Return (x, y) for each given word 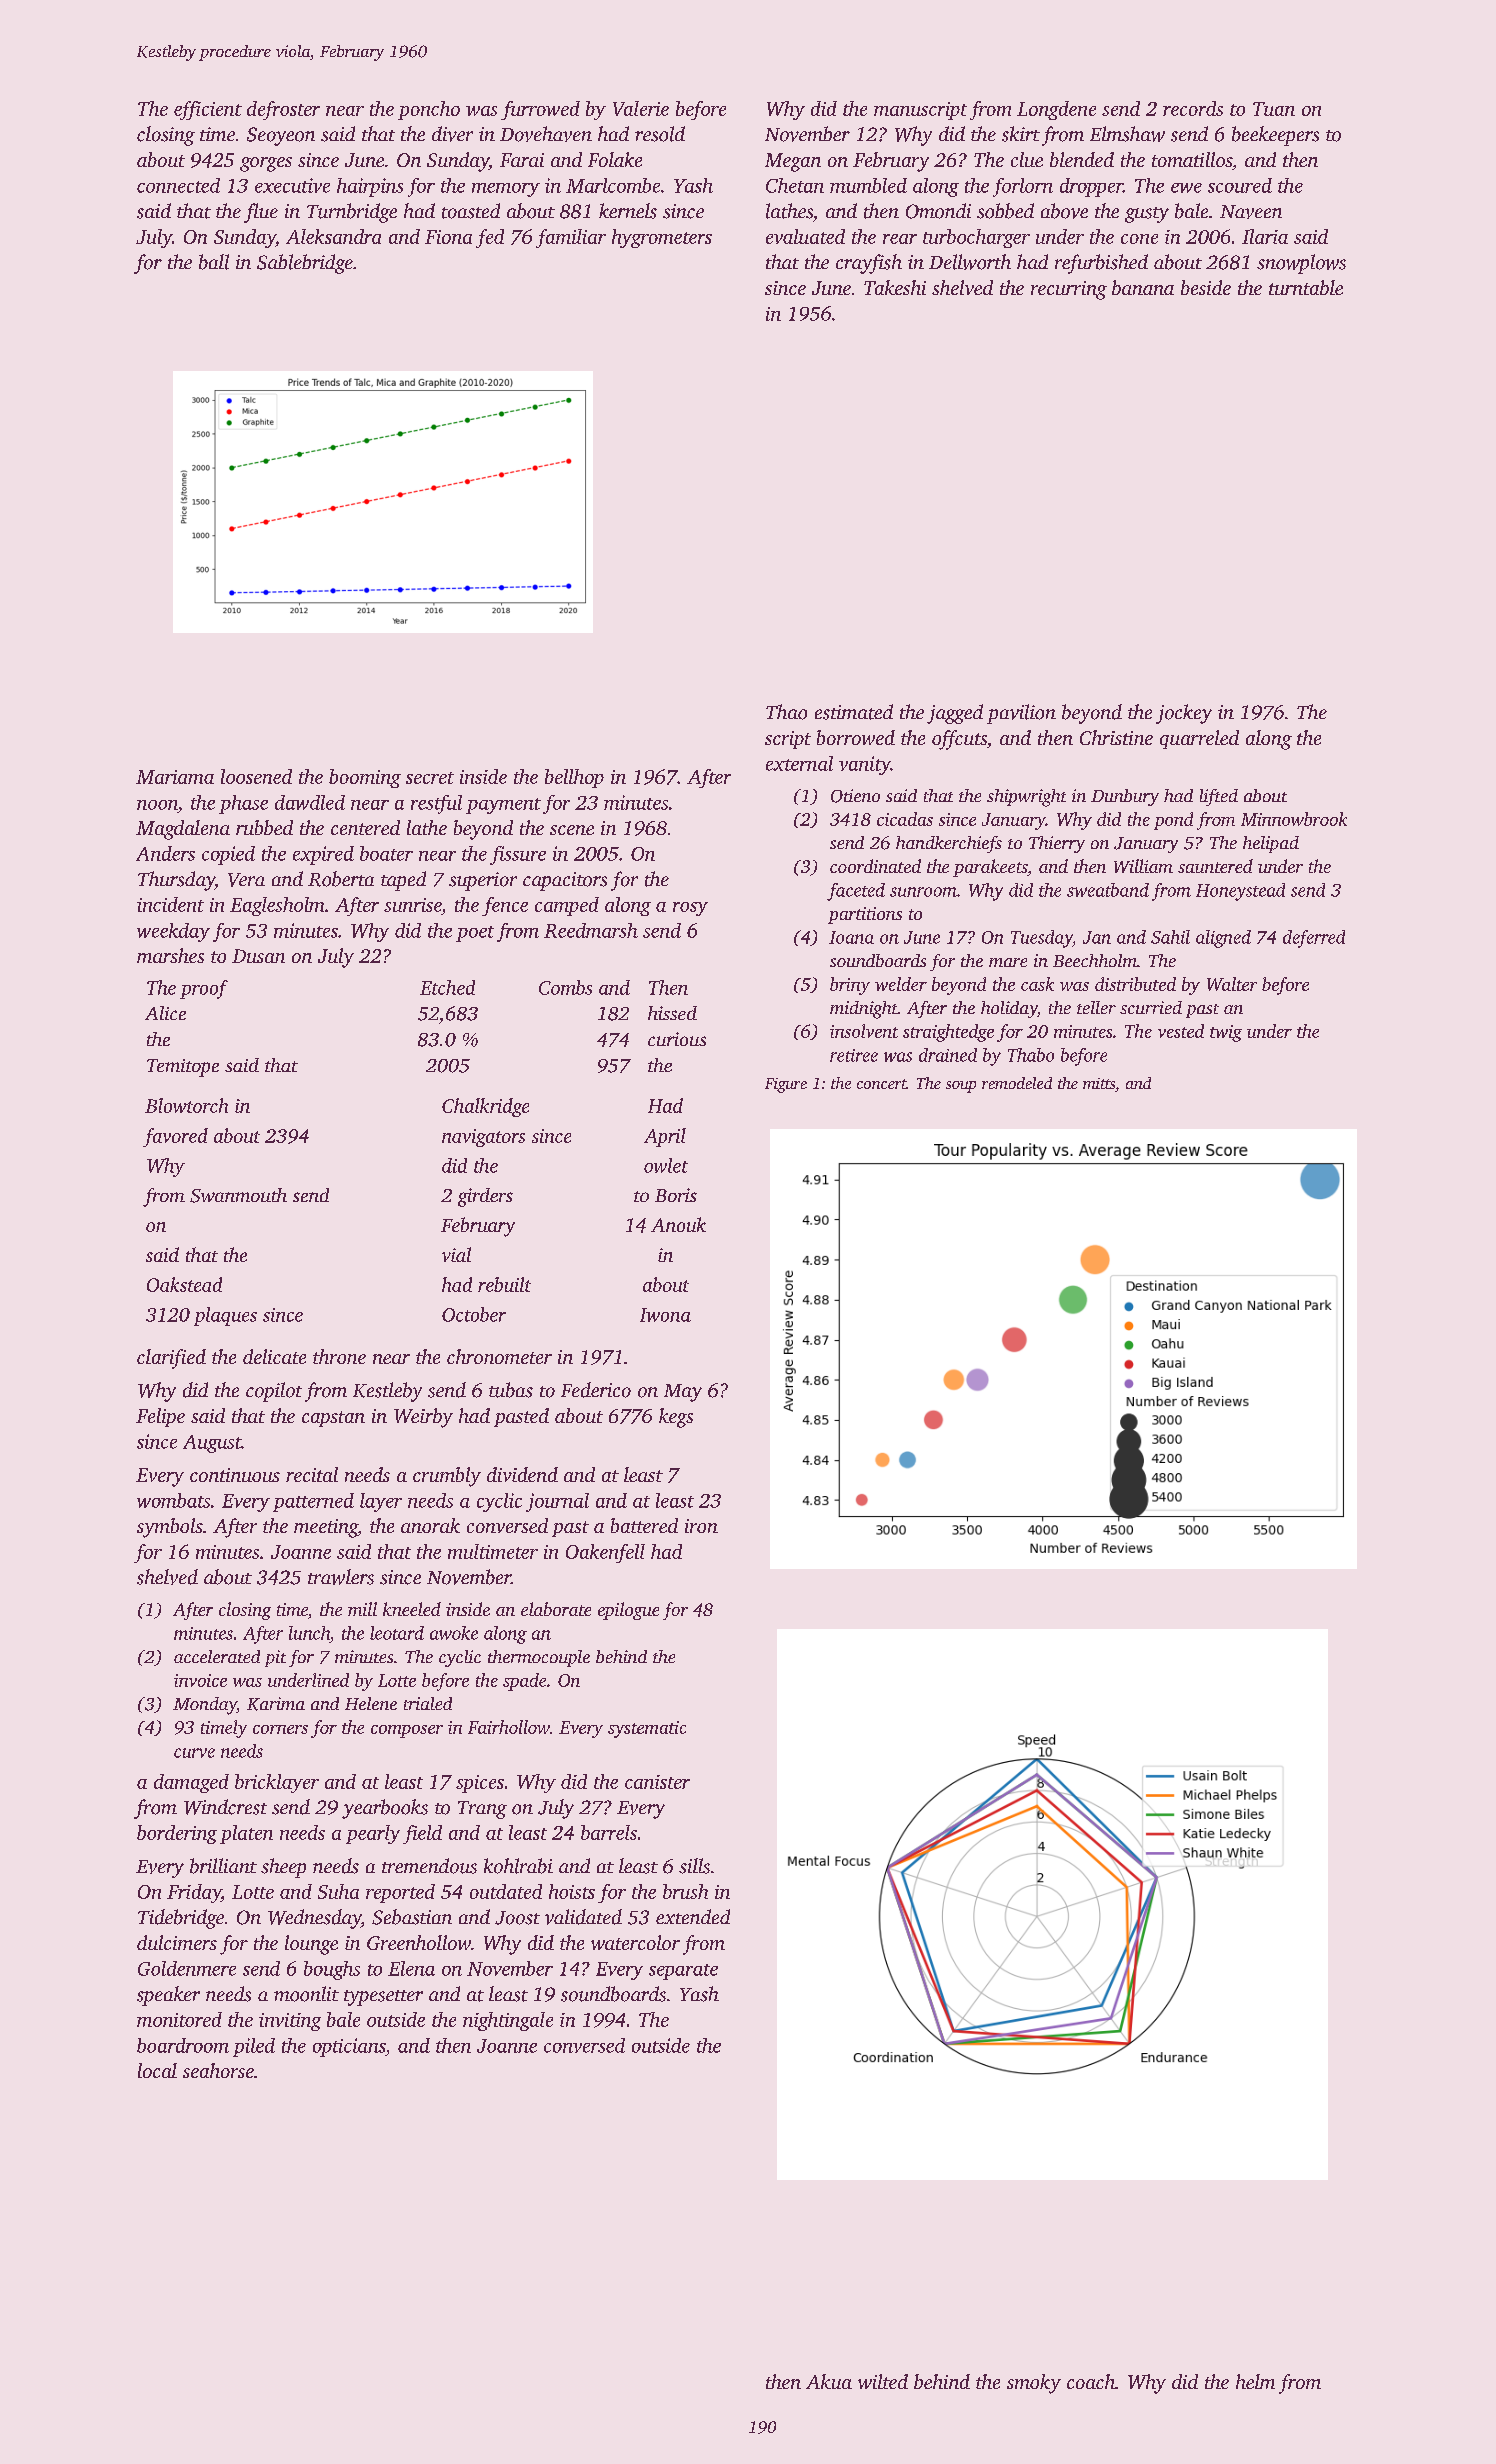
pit (275, 1658)
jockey (1184, 714)
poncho (429, 110)
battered (644, 1525)
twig (1226, 1033)
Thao (786, 712)
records (1193, 108)
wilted (883, 2381)
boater (386, 853)
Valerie (641, 108)
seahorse (218, 2070)
